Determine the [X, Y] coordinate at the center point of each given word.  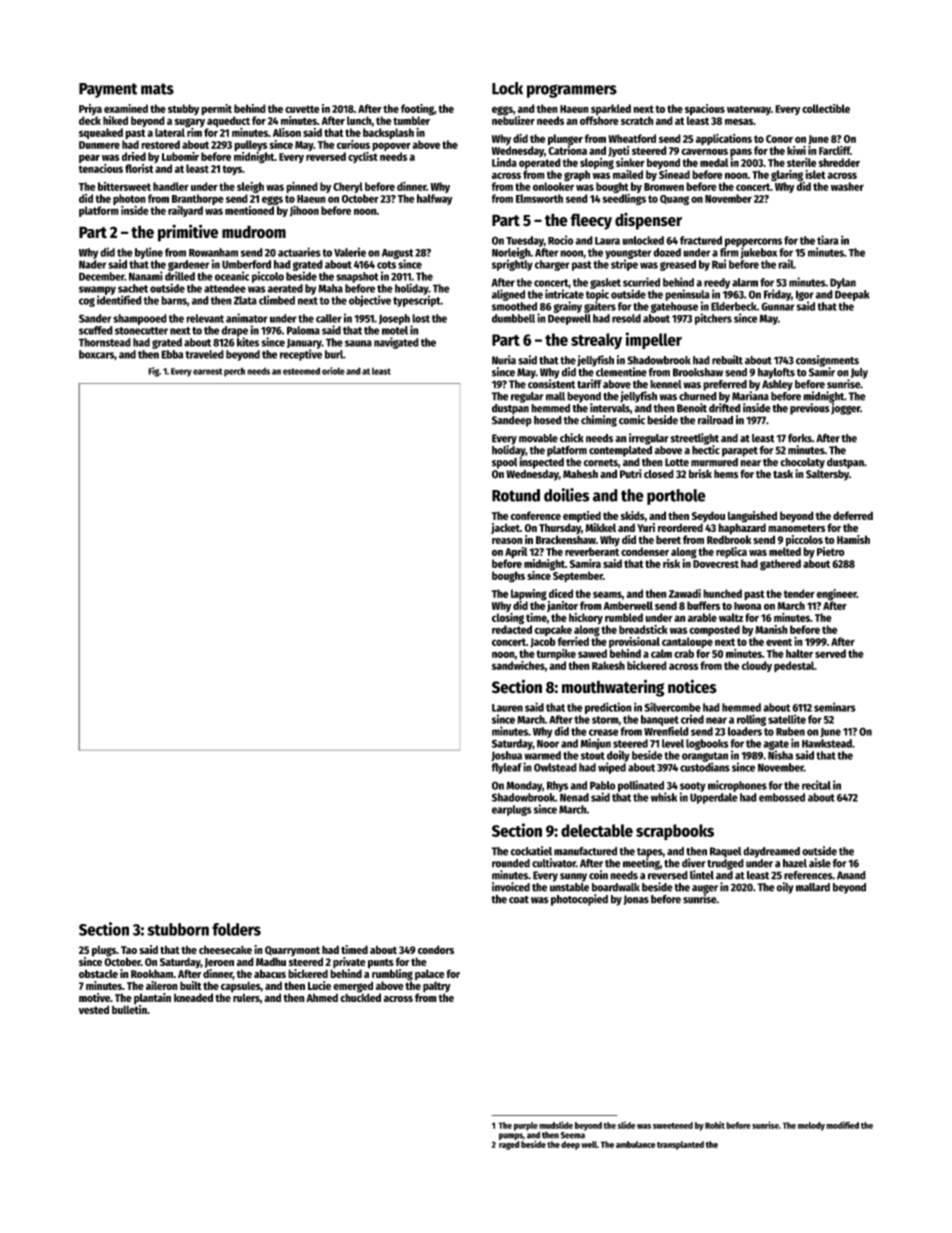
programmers [572, 91]
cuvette [302, 109]
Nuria [504, 360]
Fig [153, 372]
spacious [705, 110]
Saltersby [827, 475]
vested [94, 1009]
